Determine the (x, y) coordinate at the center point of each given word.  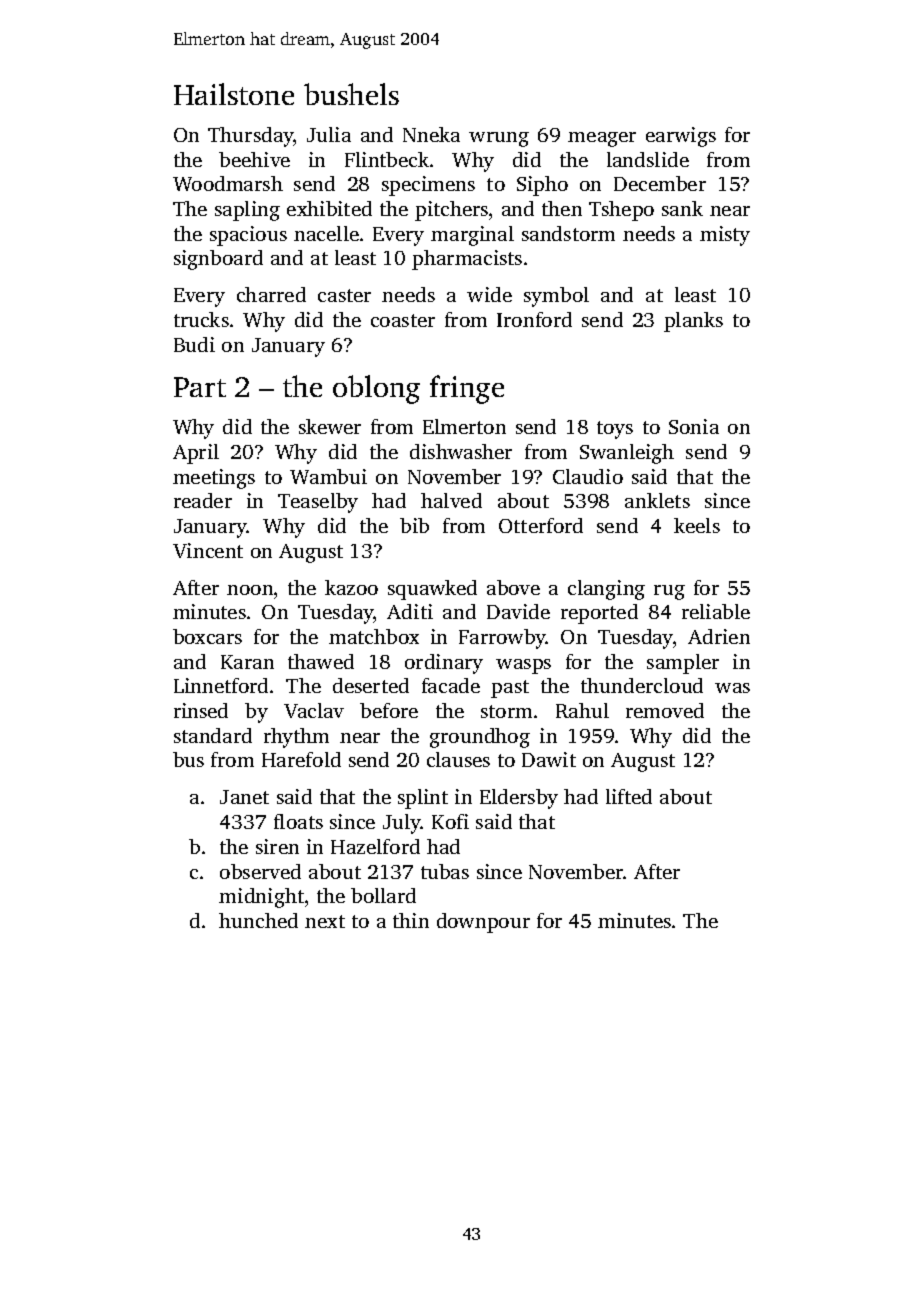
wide (489, 294)
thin (411, 920)
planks (693, 322)
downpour (483, 923)
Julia (329, 134)
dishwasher (461, 451)
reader (203, 500)
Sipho (542, 186)
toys (615, 430)
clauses (458, 759)
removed (665, 710)
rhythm (296, 738)
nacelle (326, 233)
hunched (258, 920)
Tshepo (621, 211)
